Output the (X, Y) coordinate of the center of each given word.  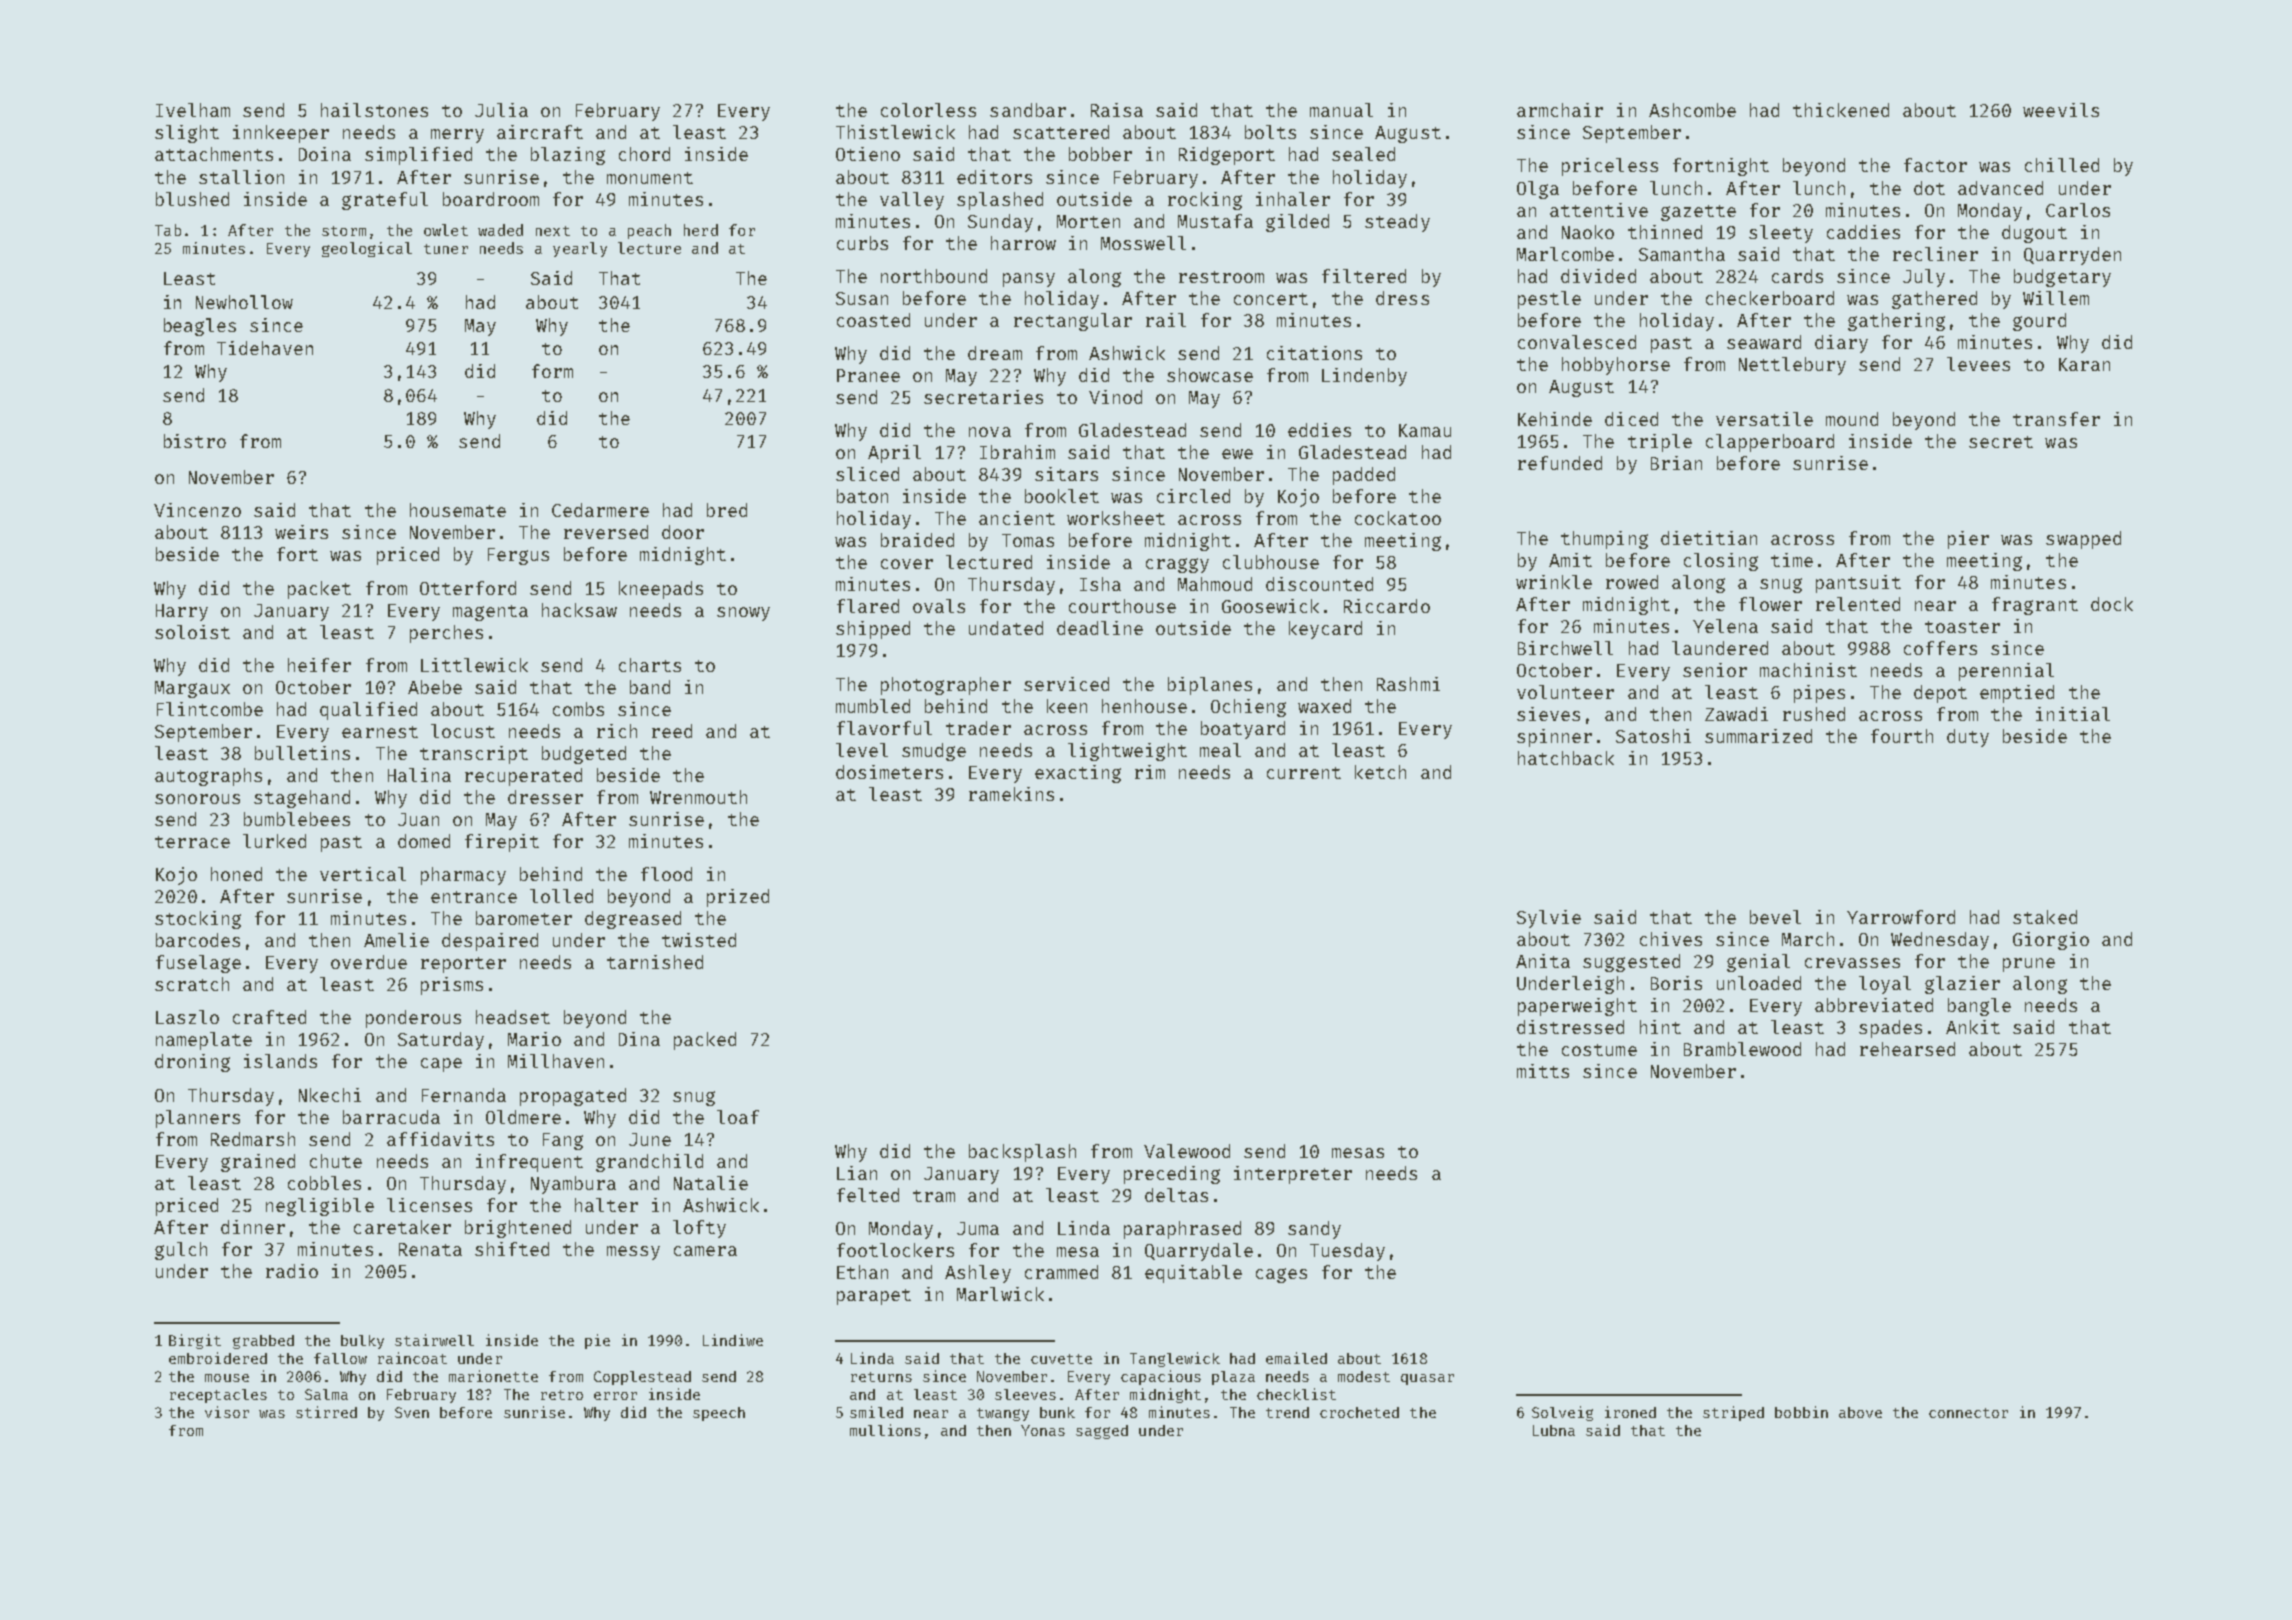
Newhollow (244, 302)
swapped (2083, 540)
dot (1929, 188)
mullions (885, 1430)
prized (738, 898)
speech (719, 1414)
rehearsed (1907, 1049)
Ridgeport (1227, 156)
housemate (458, 510)
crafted (269, 1017)
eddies (1319, 430)
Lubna (1554, 1430)
